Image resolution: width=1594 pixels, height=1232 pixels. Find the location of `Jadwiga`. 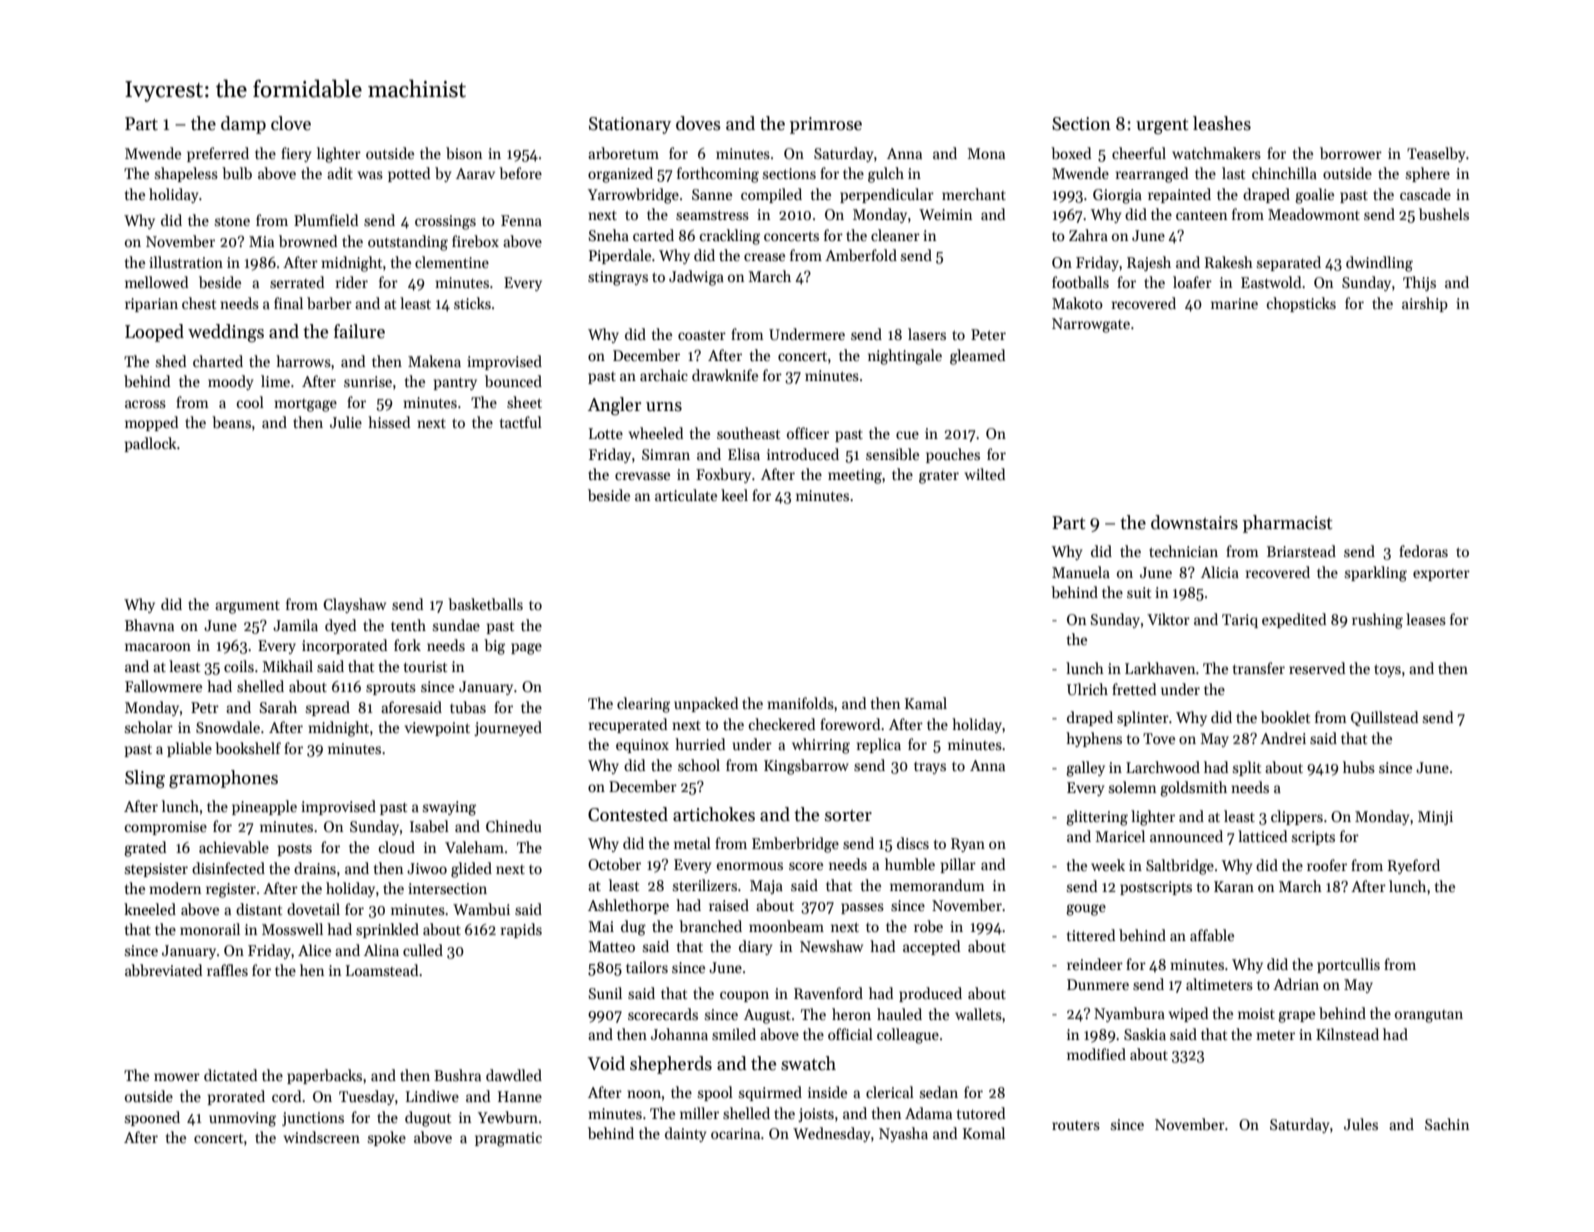

Jadwiga is located at coordinates (696, 278).
